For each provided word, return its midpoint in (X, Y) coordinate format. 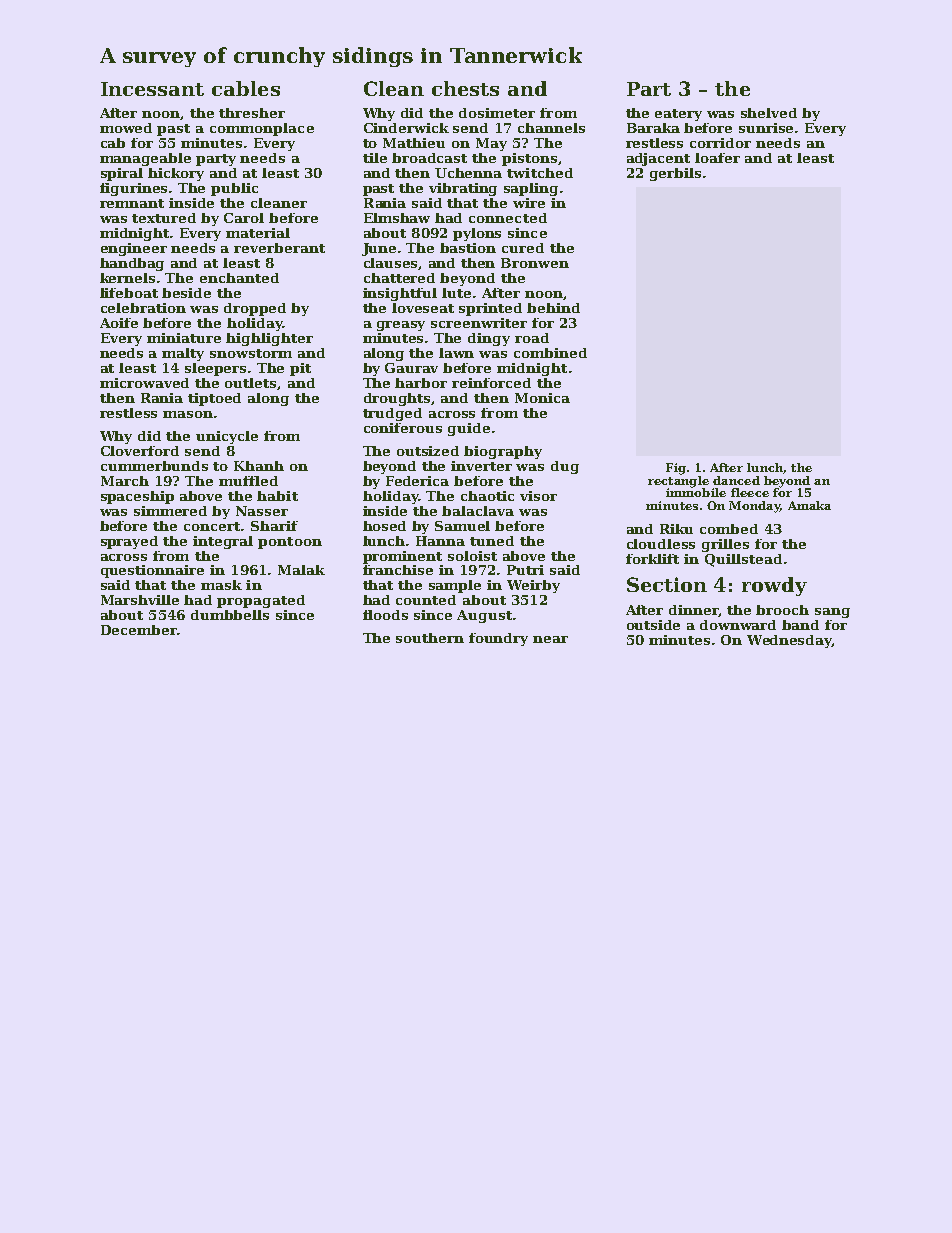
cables (246, 88)
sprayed (129, 542)
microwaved (144, 383)
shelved (769, 113)
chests (465, 88)
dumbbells (230, 615)
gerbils (675, 174)
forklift (652, 559)
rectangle (678, 482)
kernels (127, 278)
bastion (468, 248)
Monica (542, 398)
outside (653, 625)
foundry (498, 639)
